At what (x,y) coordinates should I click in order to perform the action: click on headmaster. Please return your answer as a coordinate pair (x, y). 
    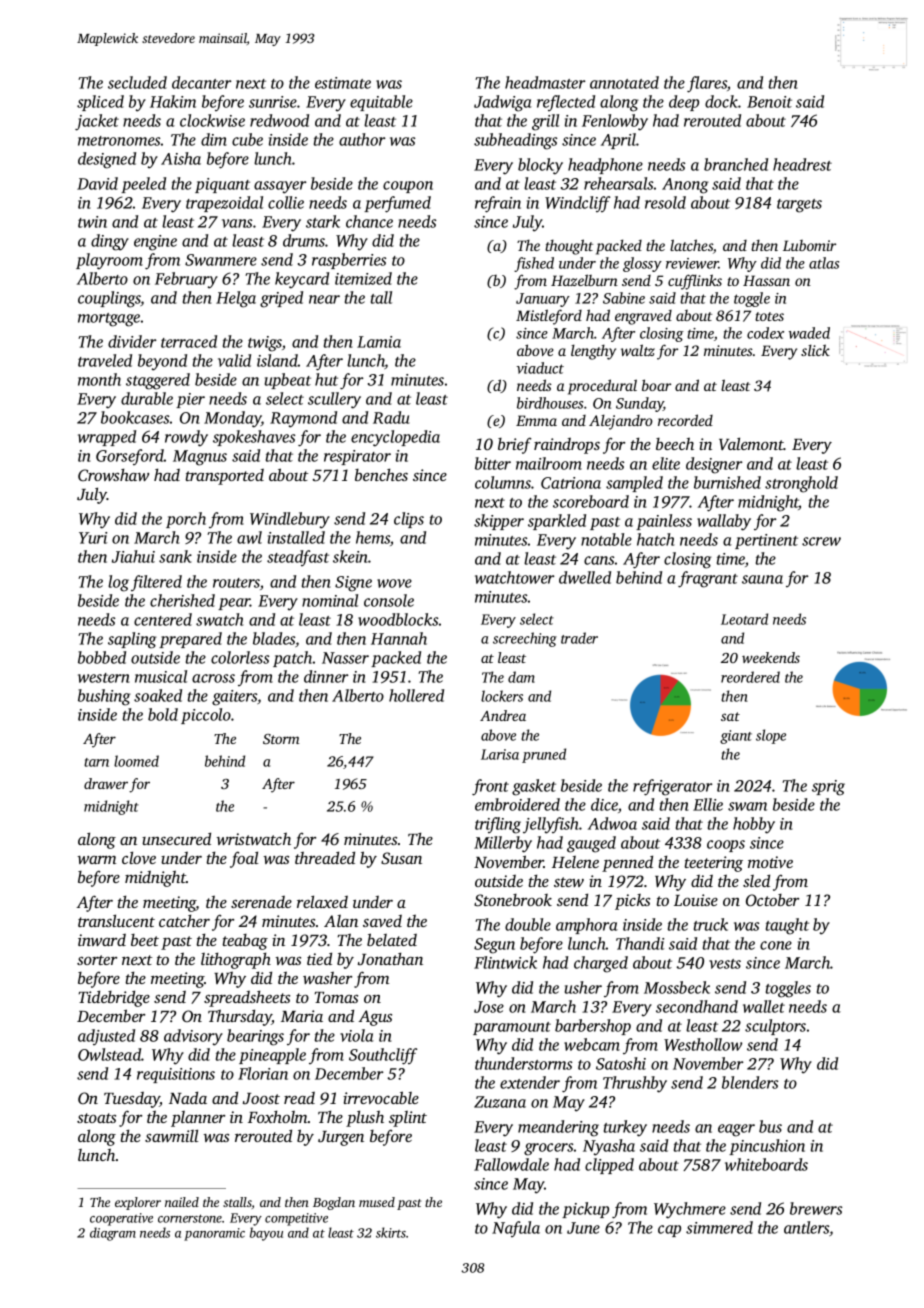
    Looking at the image, I should click on (545, 82).
